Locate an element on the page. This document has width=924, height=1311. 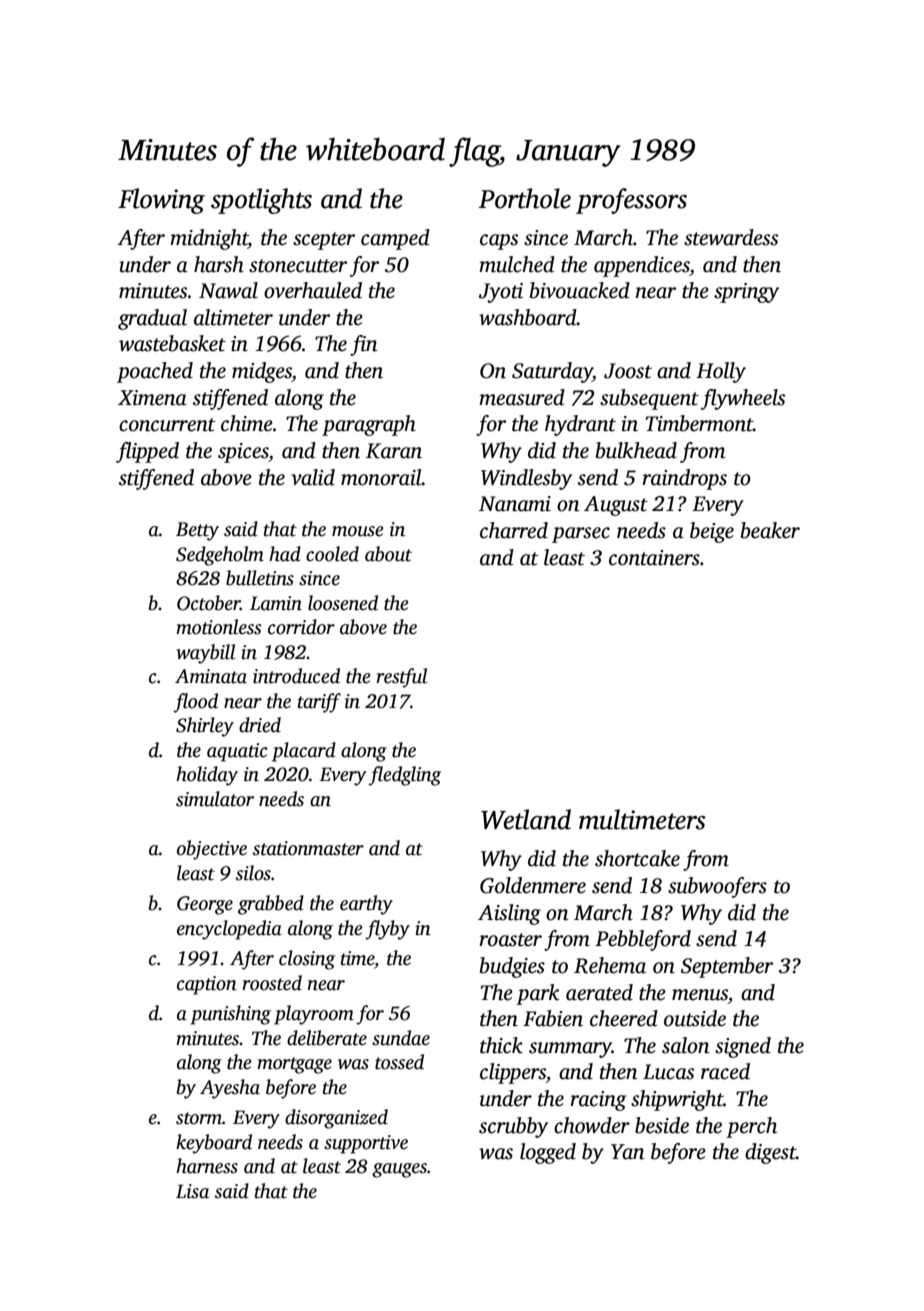
flywheels is located at coordinates (743, 399).
